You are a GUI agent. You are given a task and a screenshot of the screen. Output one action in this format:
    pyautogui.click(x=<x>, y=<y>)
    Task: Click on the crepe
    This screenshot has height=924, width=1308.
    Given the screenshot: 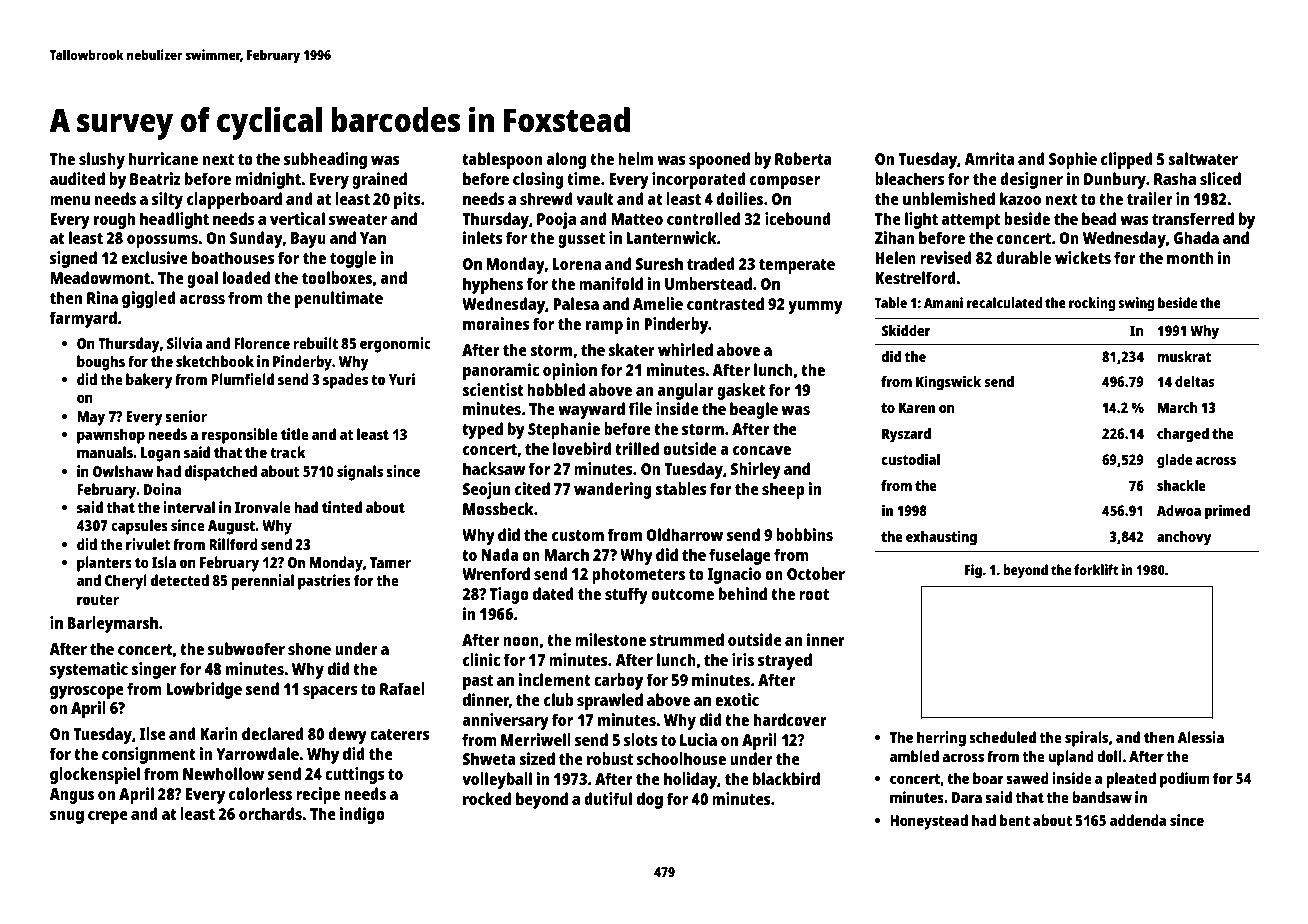 What is the action you would take?
    pyautogui.click(x=108, y=817)
